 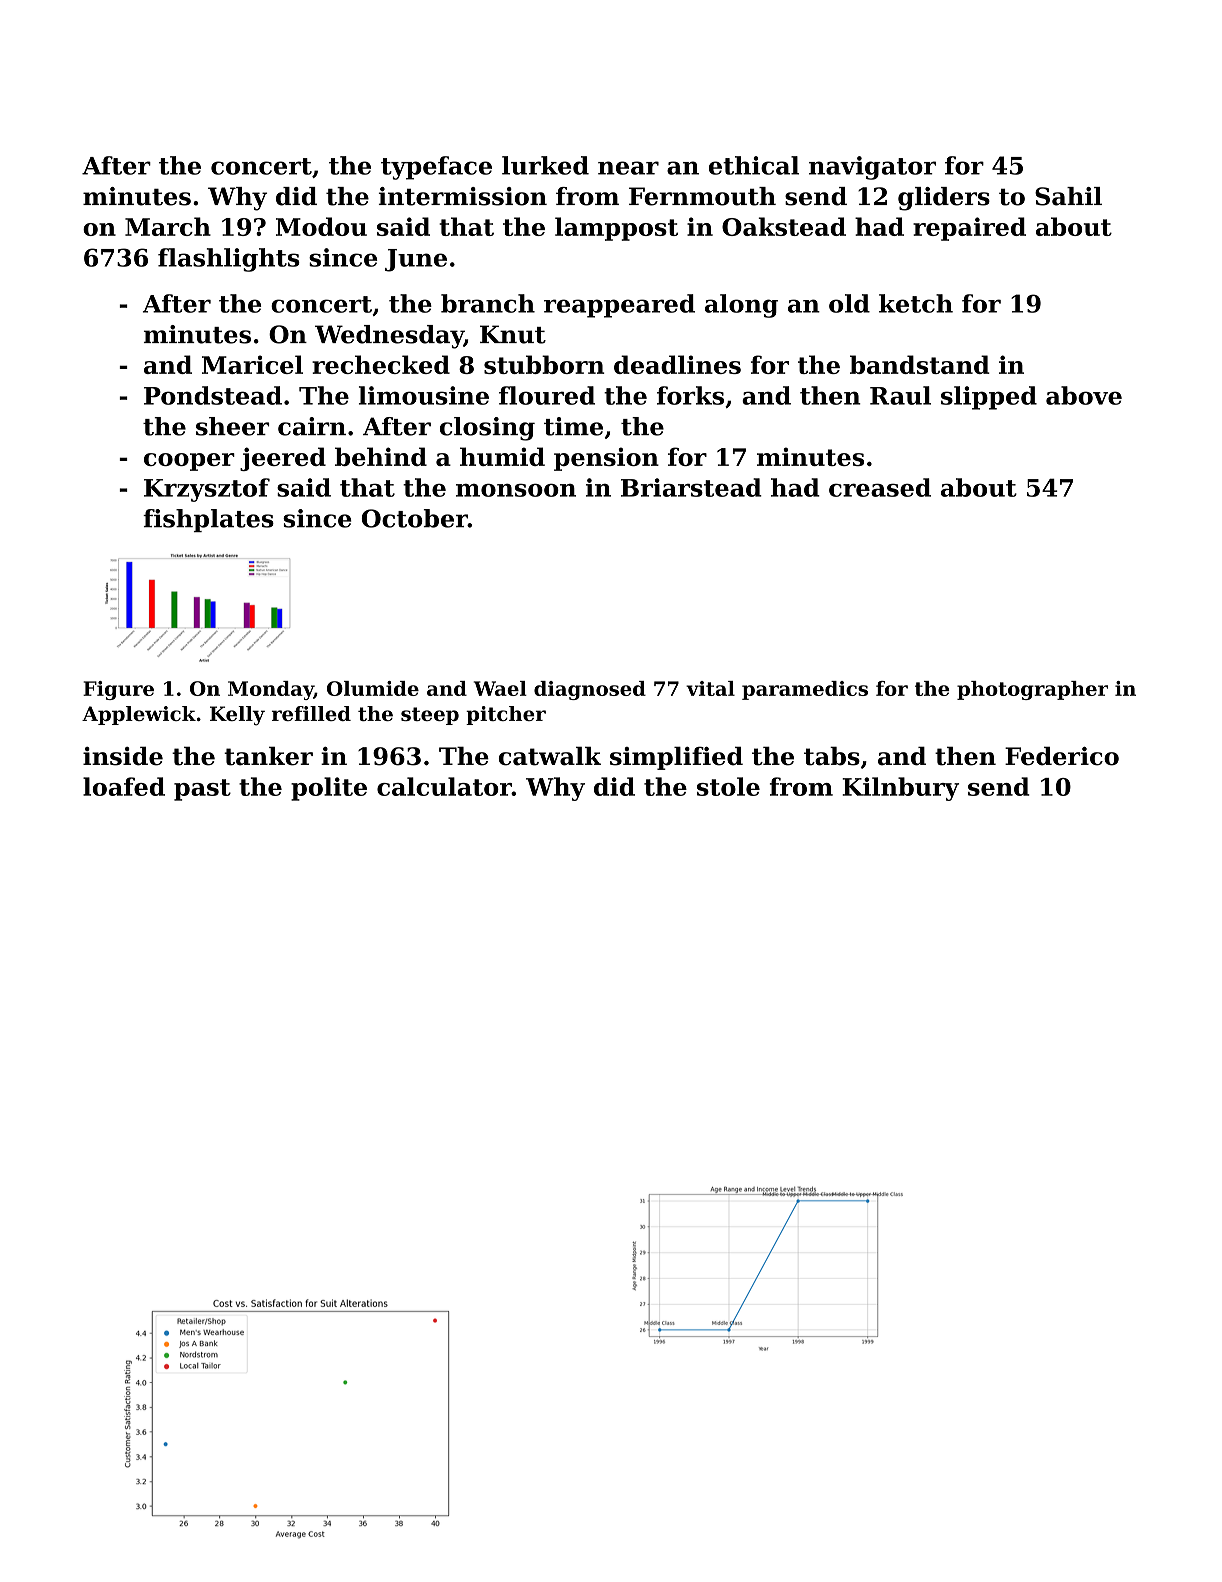 I want to click on Briarstead, so click(x=691, y=487).
